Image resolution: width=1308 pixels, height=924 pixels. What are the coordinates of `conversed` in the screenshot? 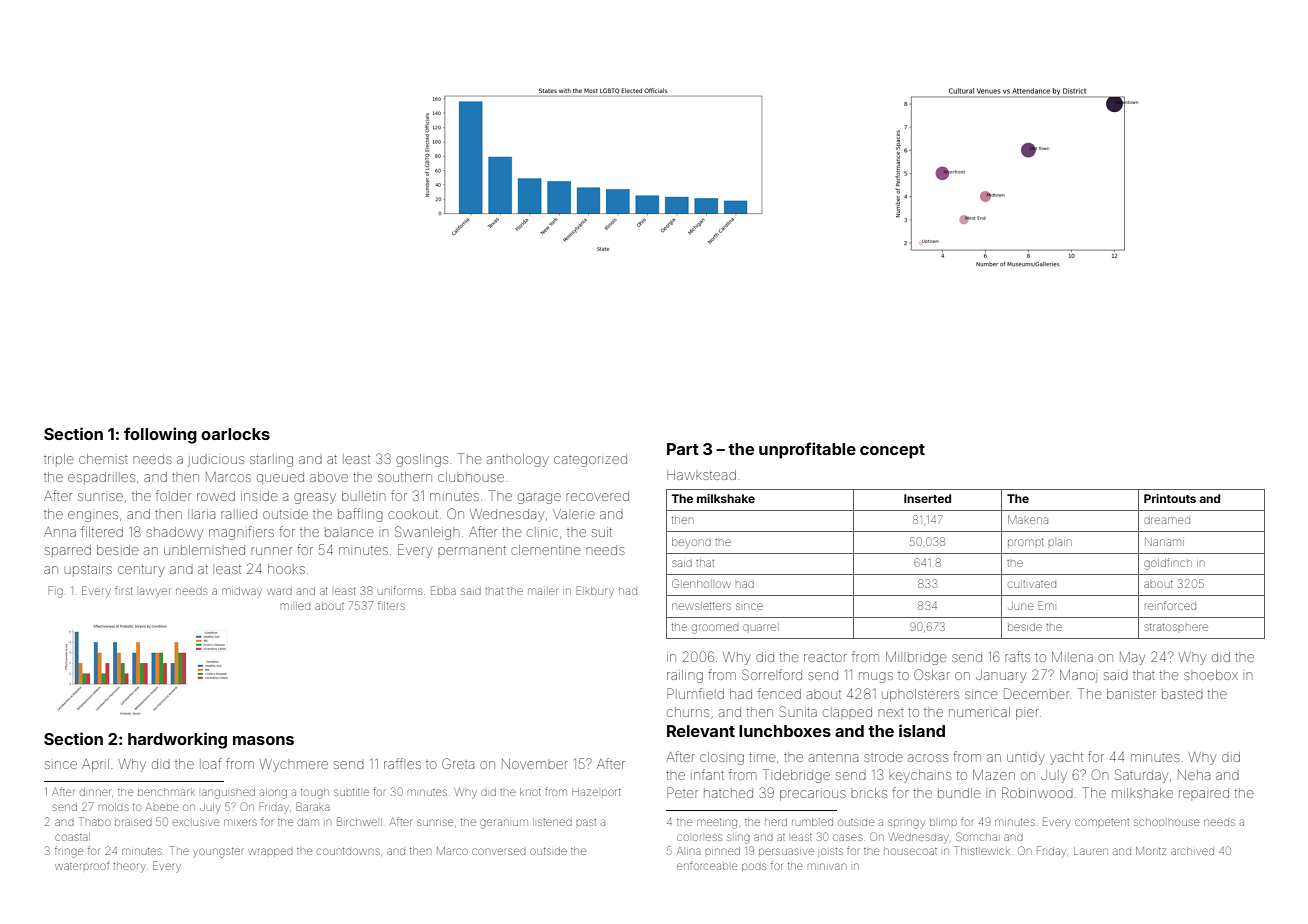 It's located at (499, 851).
